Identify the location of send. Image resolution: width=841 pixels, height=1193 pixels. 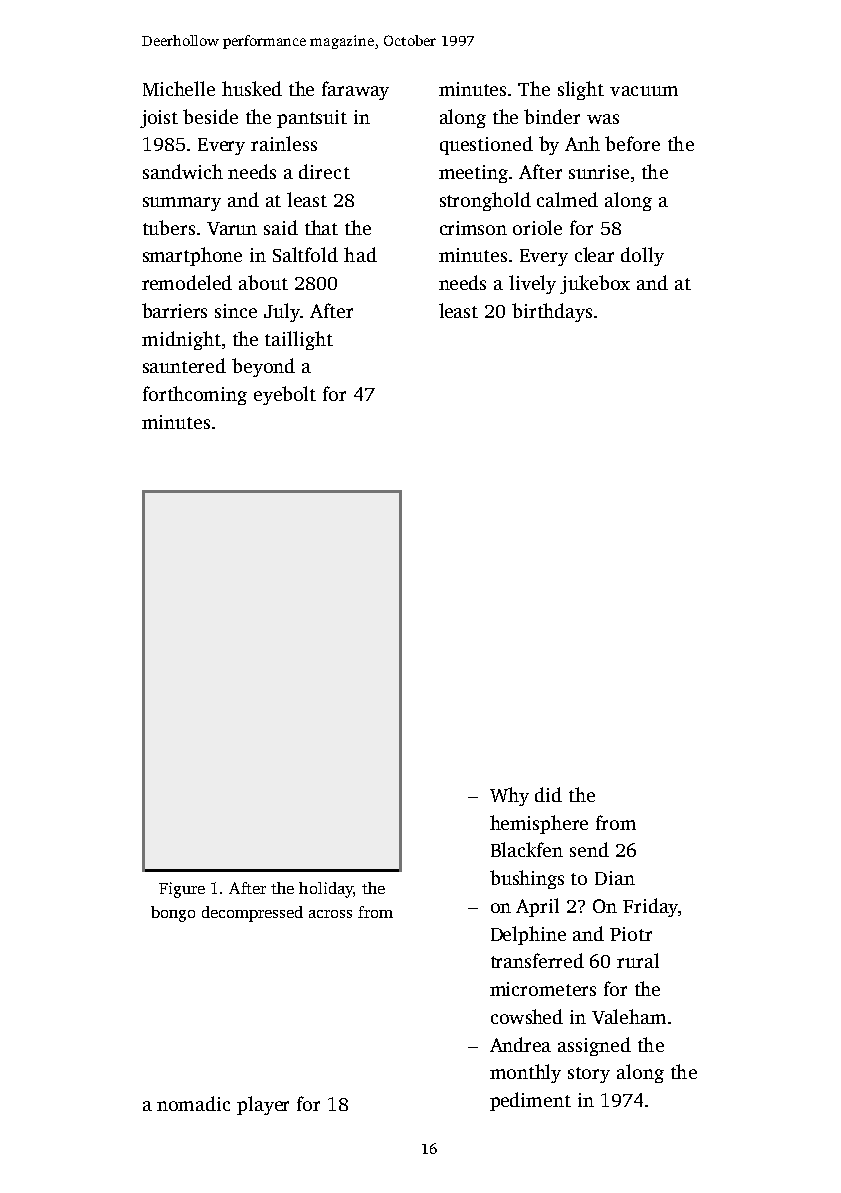
(589, 849).
